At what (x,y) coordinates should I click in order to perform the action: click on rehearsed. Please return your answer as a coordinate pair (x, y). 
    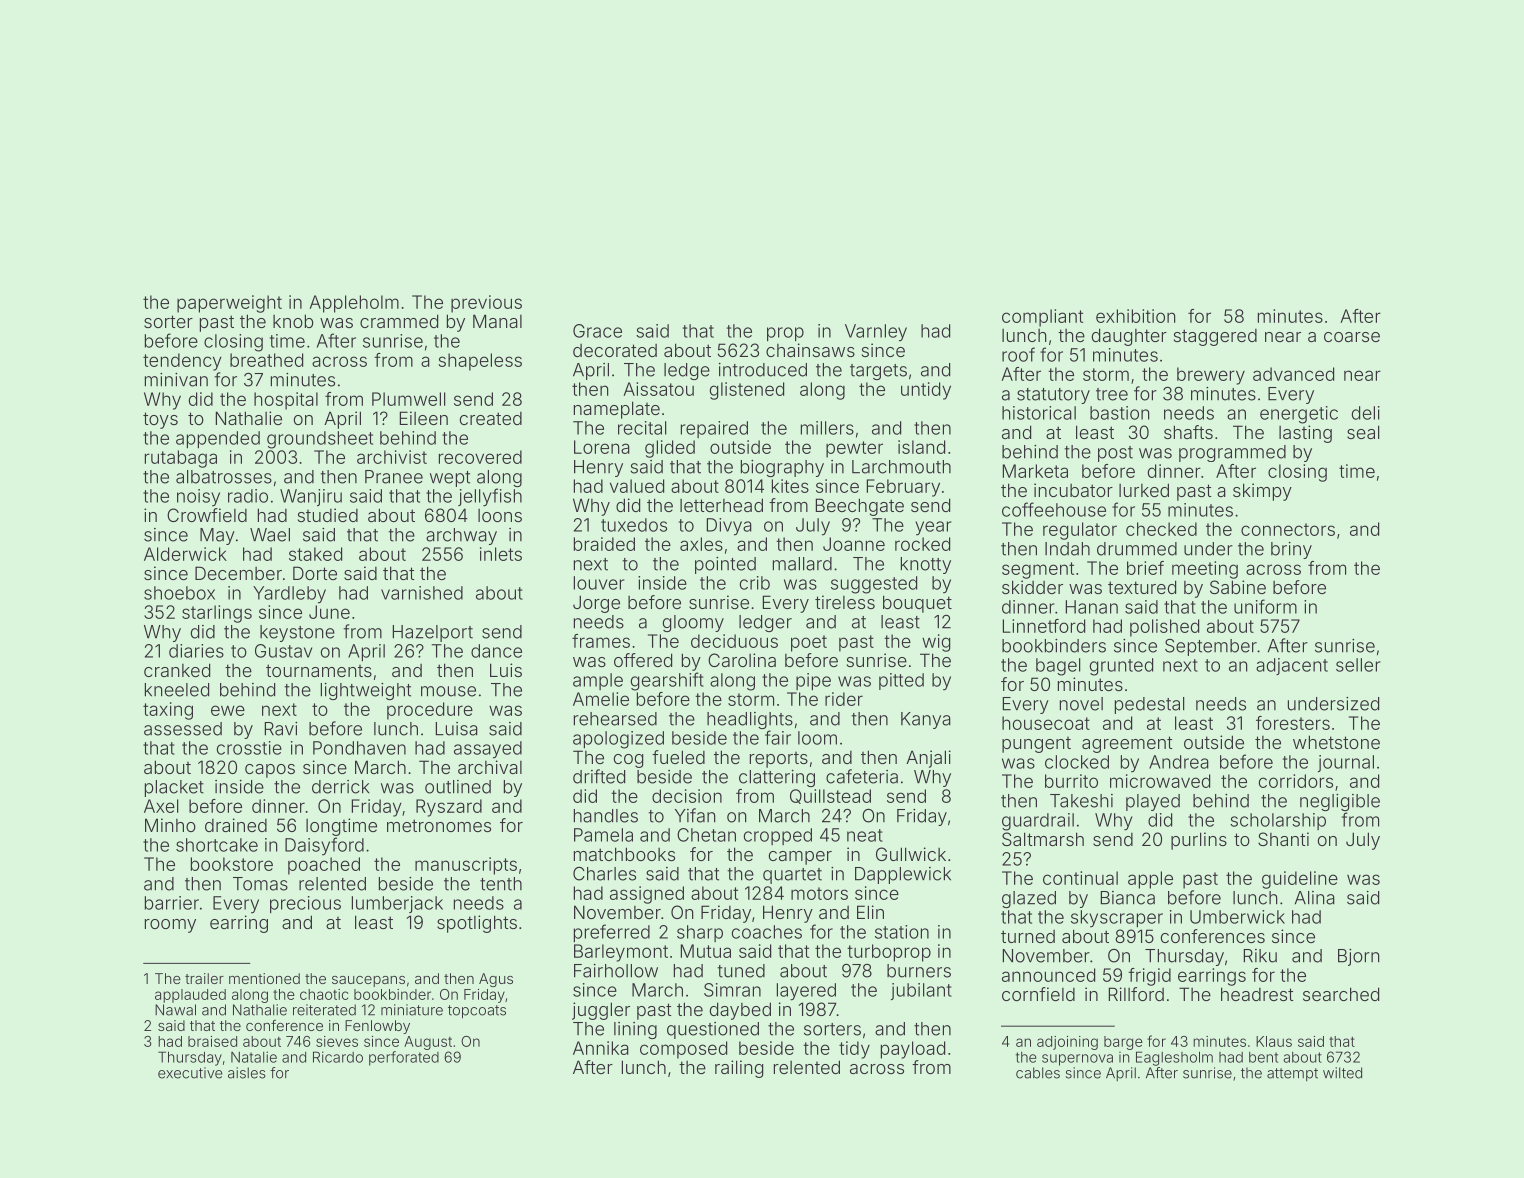
    Looking at the image, I should click on (615, 719).
